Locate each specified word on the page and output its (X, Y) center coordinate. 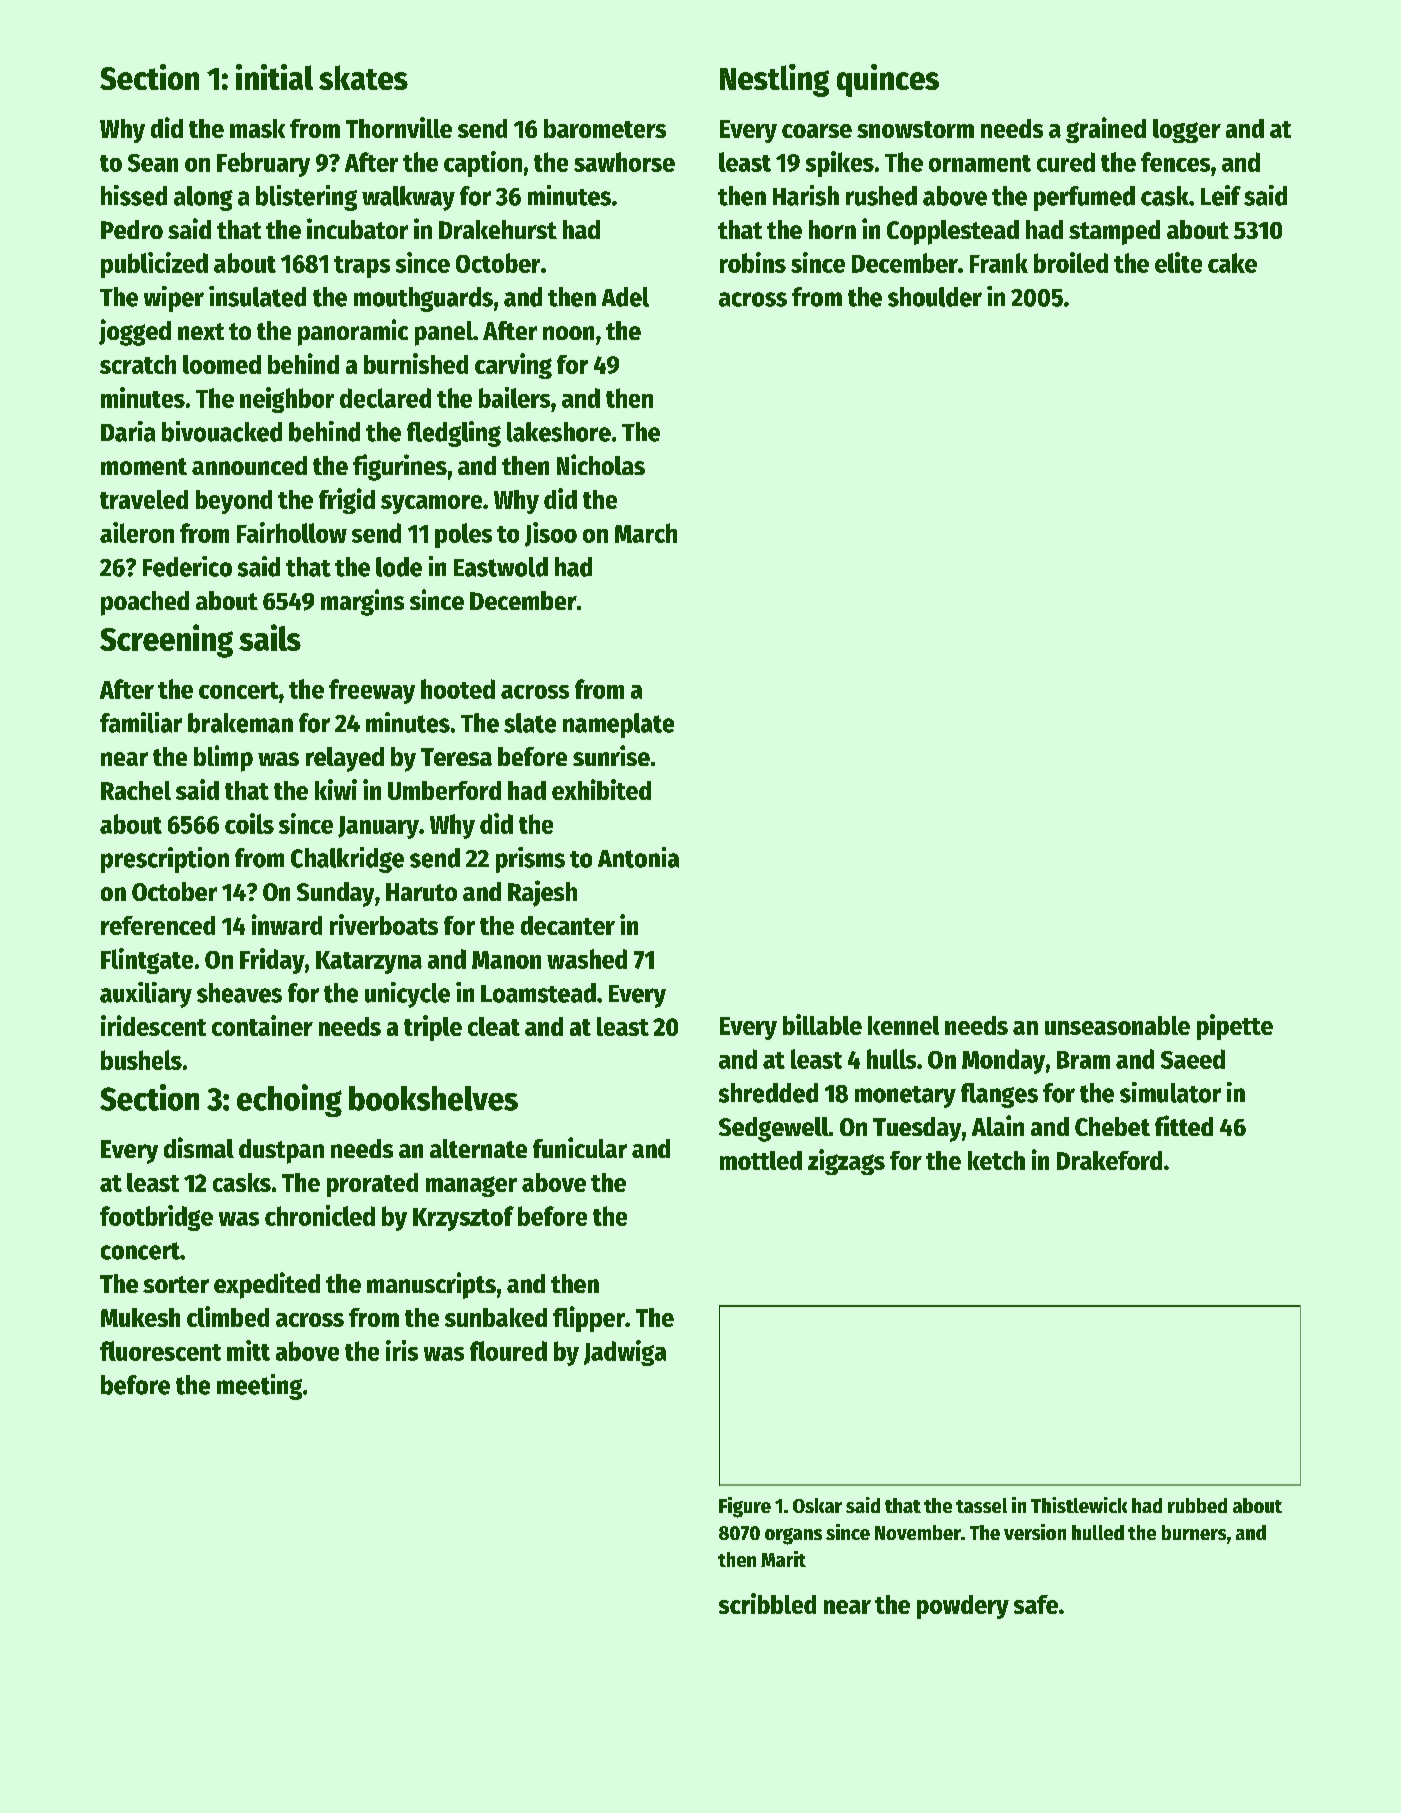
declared (385, 398)
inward (287, 924)
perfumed (1084, 198)
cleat (494, 1026)
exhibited (601, 789)
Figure (745, 1507)
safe (1036, 1604)
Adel (625, 297)
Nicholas (601, 464)
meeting (259, 1387)
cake (1232, 263)
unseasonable (1117, 1025)
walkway (408, 198)
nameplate (618, 725)
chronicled (320, 1215)
